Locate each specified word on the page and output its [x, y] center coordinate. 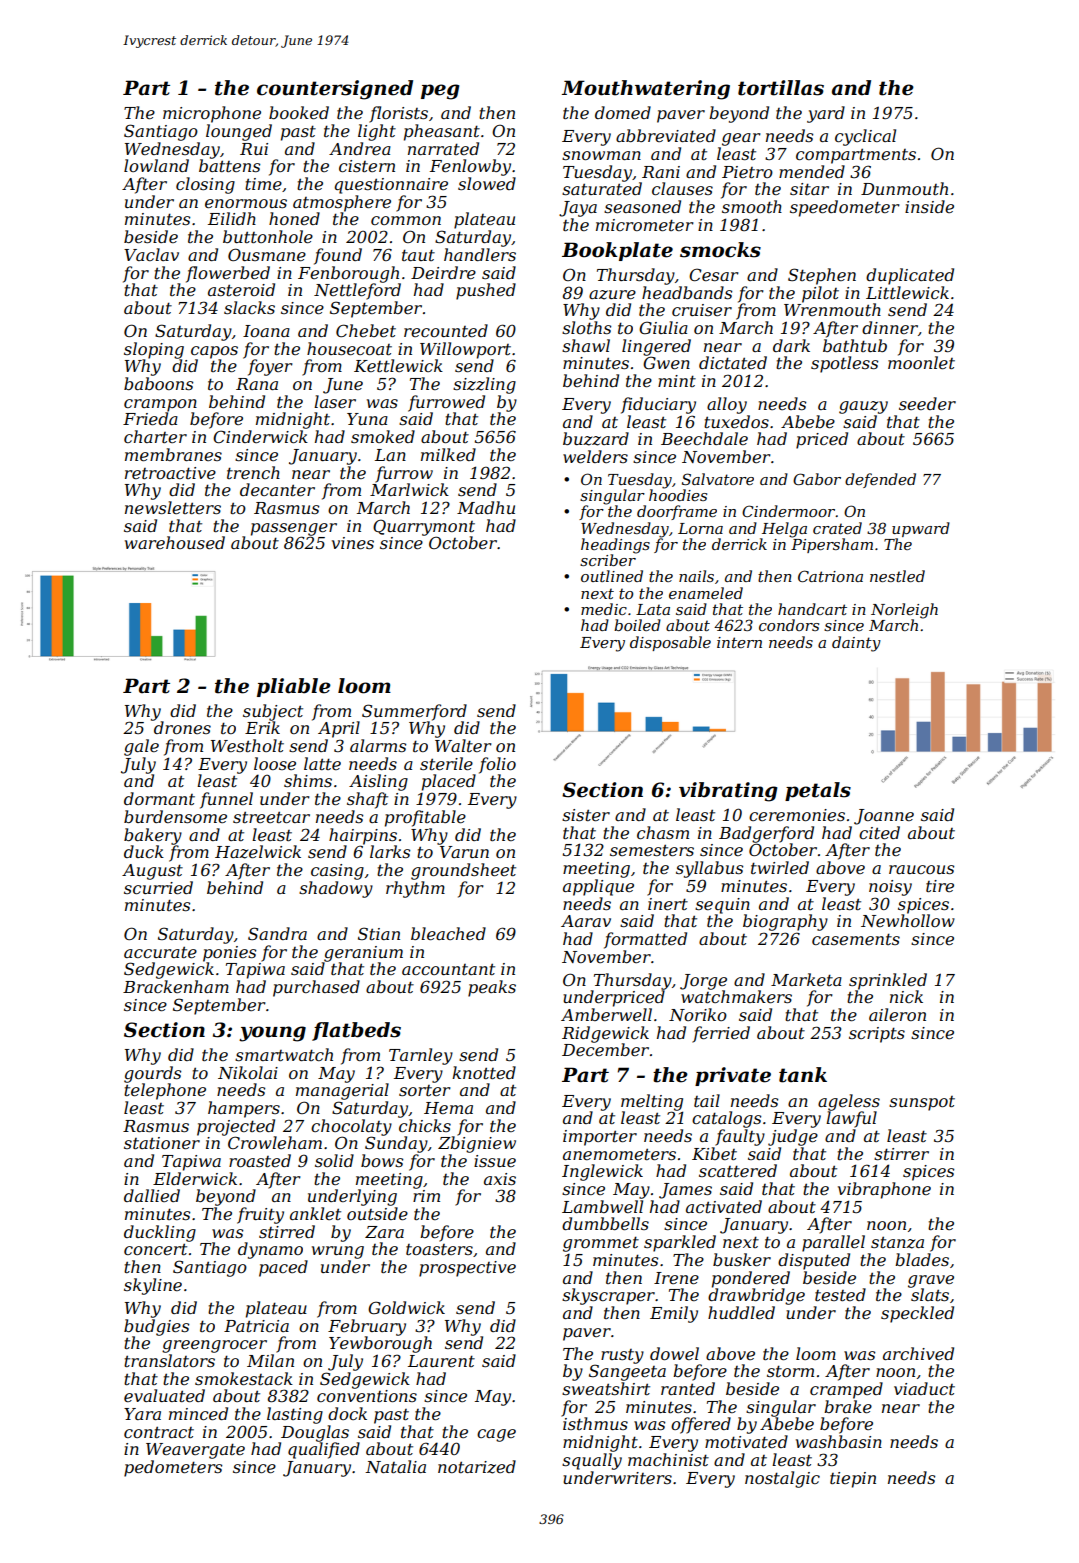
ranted [688, 1388]
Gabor [817, 479]
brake [848, 1406]
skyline [153, 1286]
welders [595, 456]
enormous [246, 203]
